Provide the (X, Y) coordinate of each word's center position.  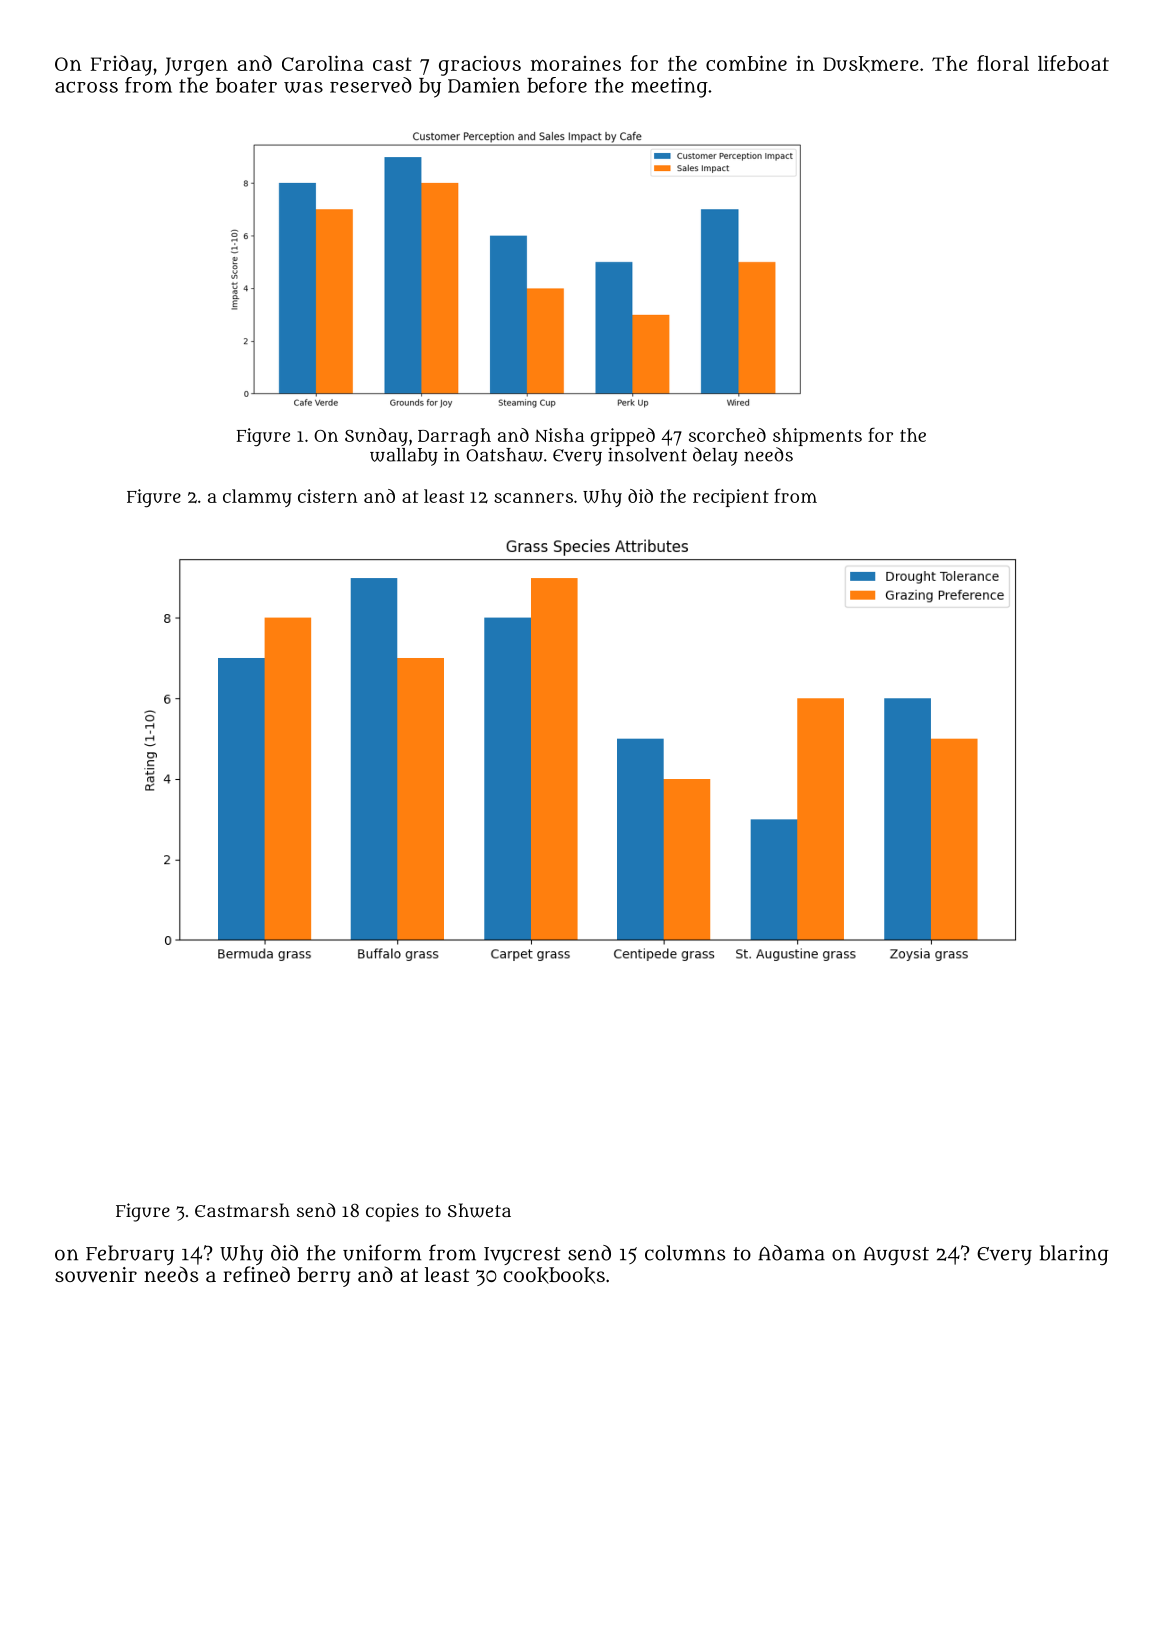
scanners (533, 498)
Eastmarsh (242, 1210)
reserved (371, 85)
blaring (1074, 1255)
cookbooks (554, 1275)
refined (256, 1274)
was (303, 87)
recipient (731, 498)
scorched (727, 435)
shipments (817, 437)
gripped (623, 437)
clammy (257, 498)
